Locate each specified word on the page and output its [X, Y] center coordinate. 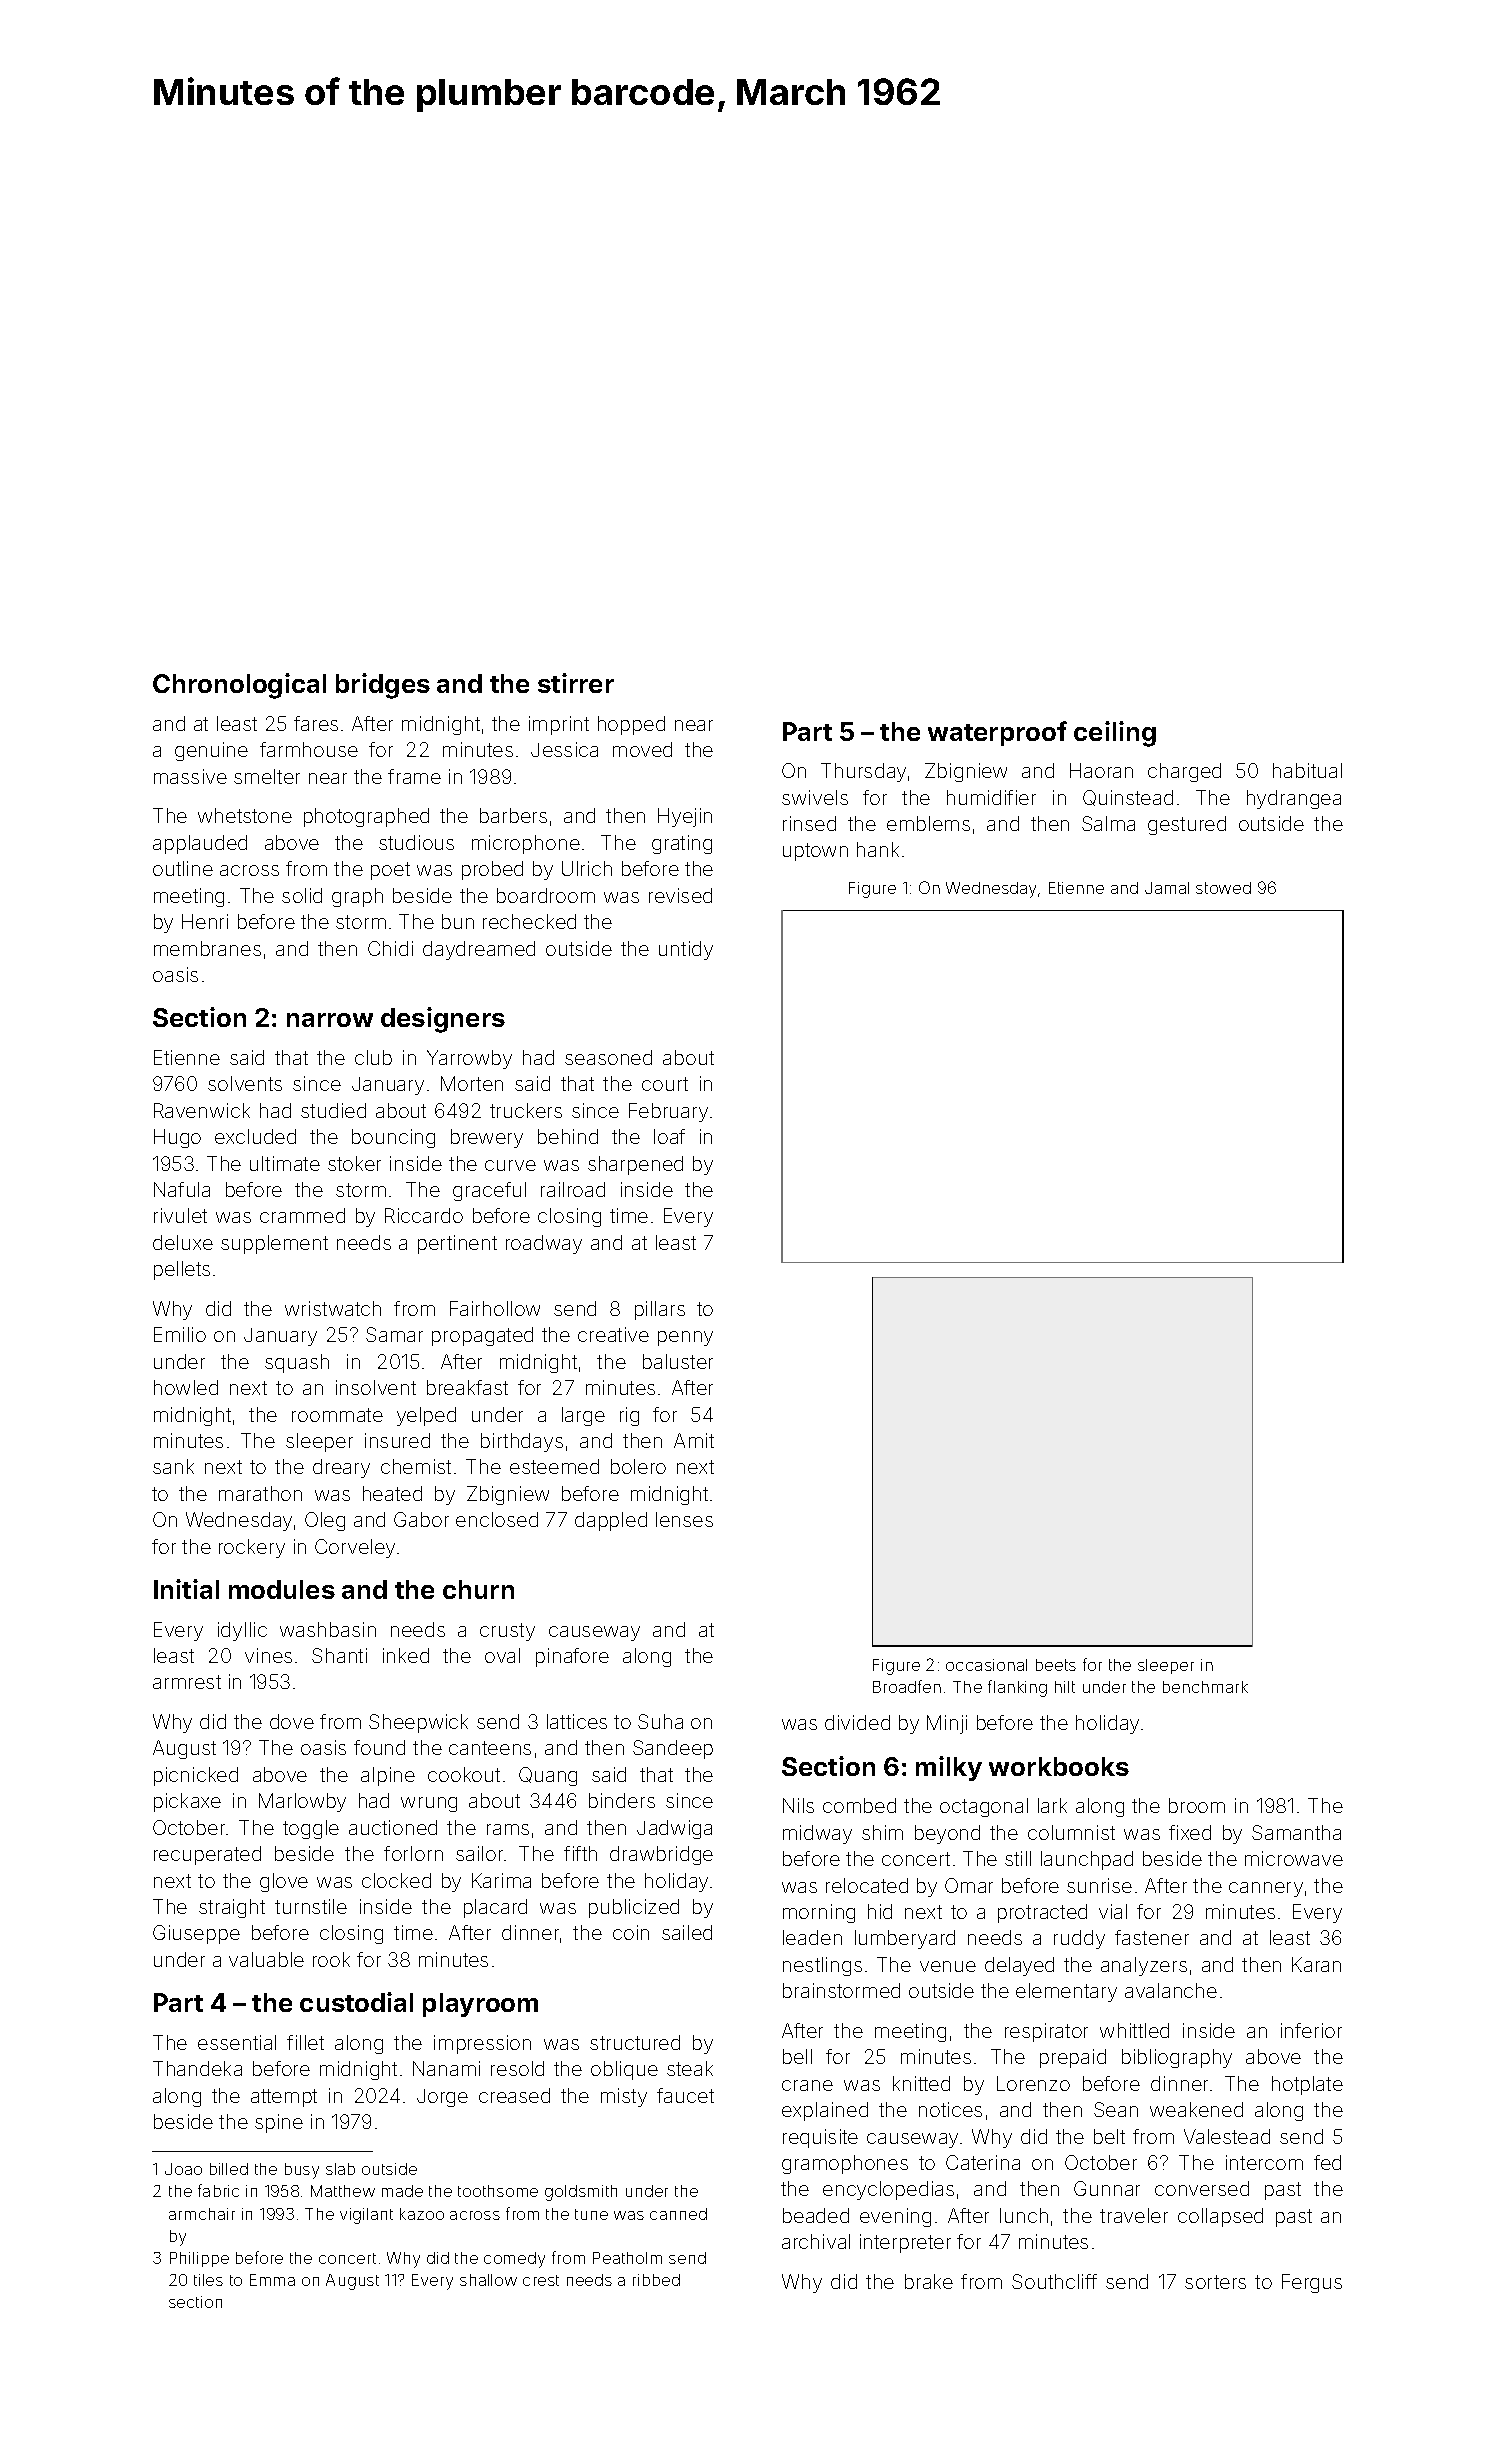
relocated [867, 1885]
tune [591, 2214]
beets [1056, 1665]
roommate [337, 1415]
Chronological [239, 686]
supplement [274, 1244]
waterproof [997, 733]
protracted [1042, 1913]
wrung [429, 1804]
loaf [669, 1136]
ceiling [1115, 734]
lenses [684, 1519]
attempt [284, 2098]
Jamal [1167, 888]
